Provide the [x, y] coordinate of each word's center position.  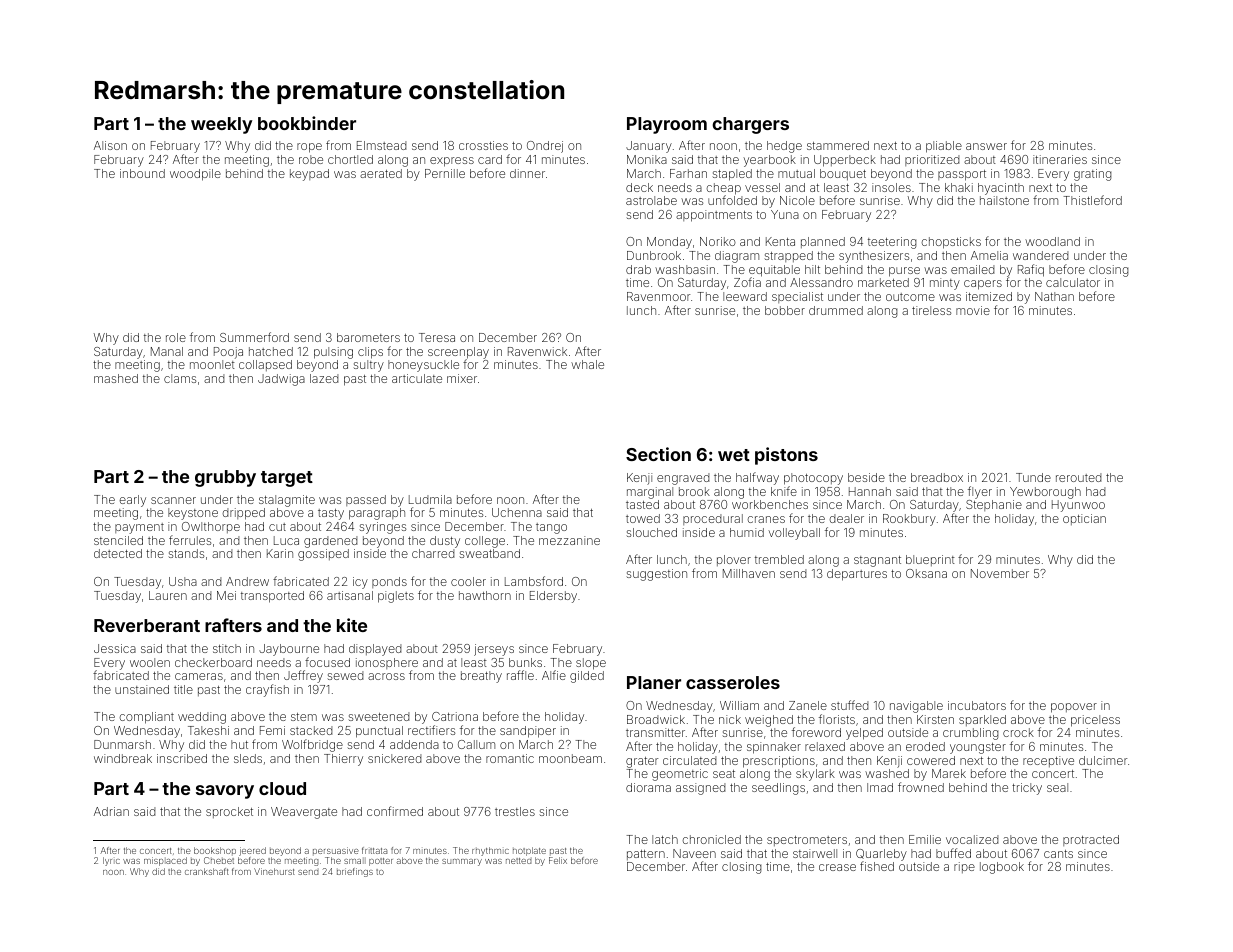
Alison [110, 145]
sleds [248, 758]
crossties [483, 145]
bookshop [215, 851]
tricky [1027, 789]
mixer [462, 378]
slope [591, 664]
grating [1093, 175]
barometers [368, 337]
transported [272, 597]
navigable [916, 707]
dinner [527, 173]
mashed [116, 378]
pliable [944, 147]
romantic [510, 758]
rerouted [1079, 477]
